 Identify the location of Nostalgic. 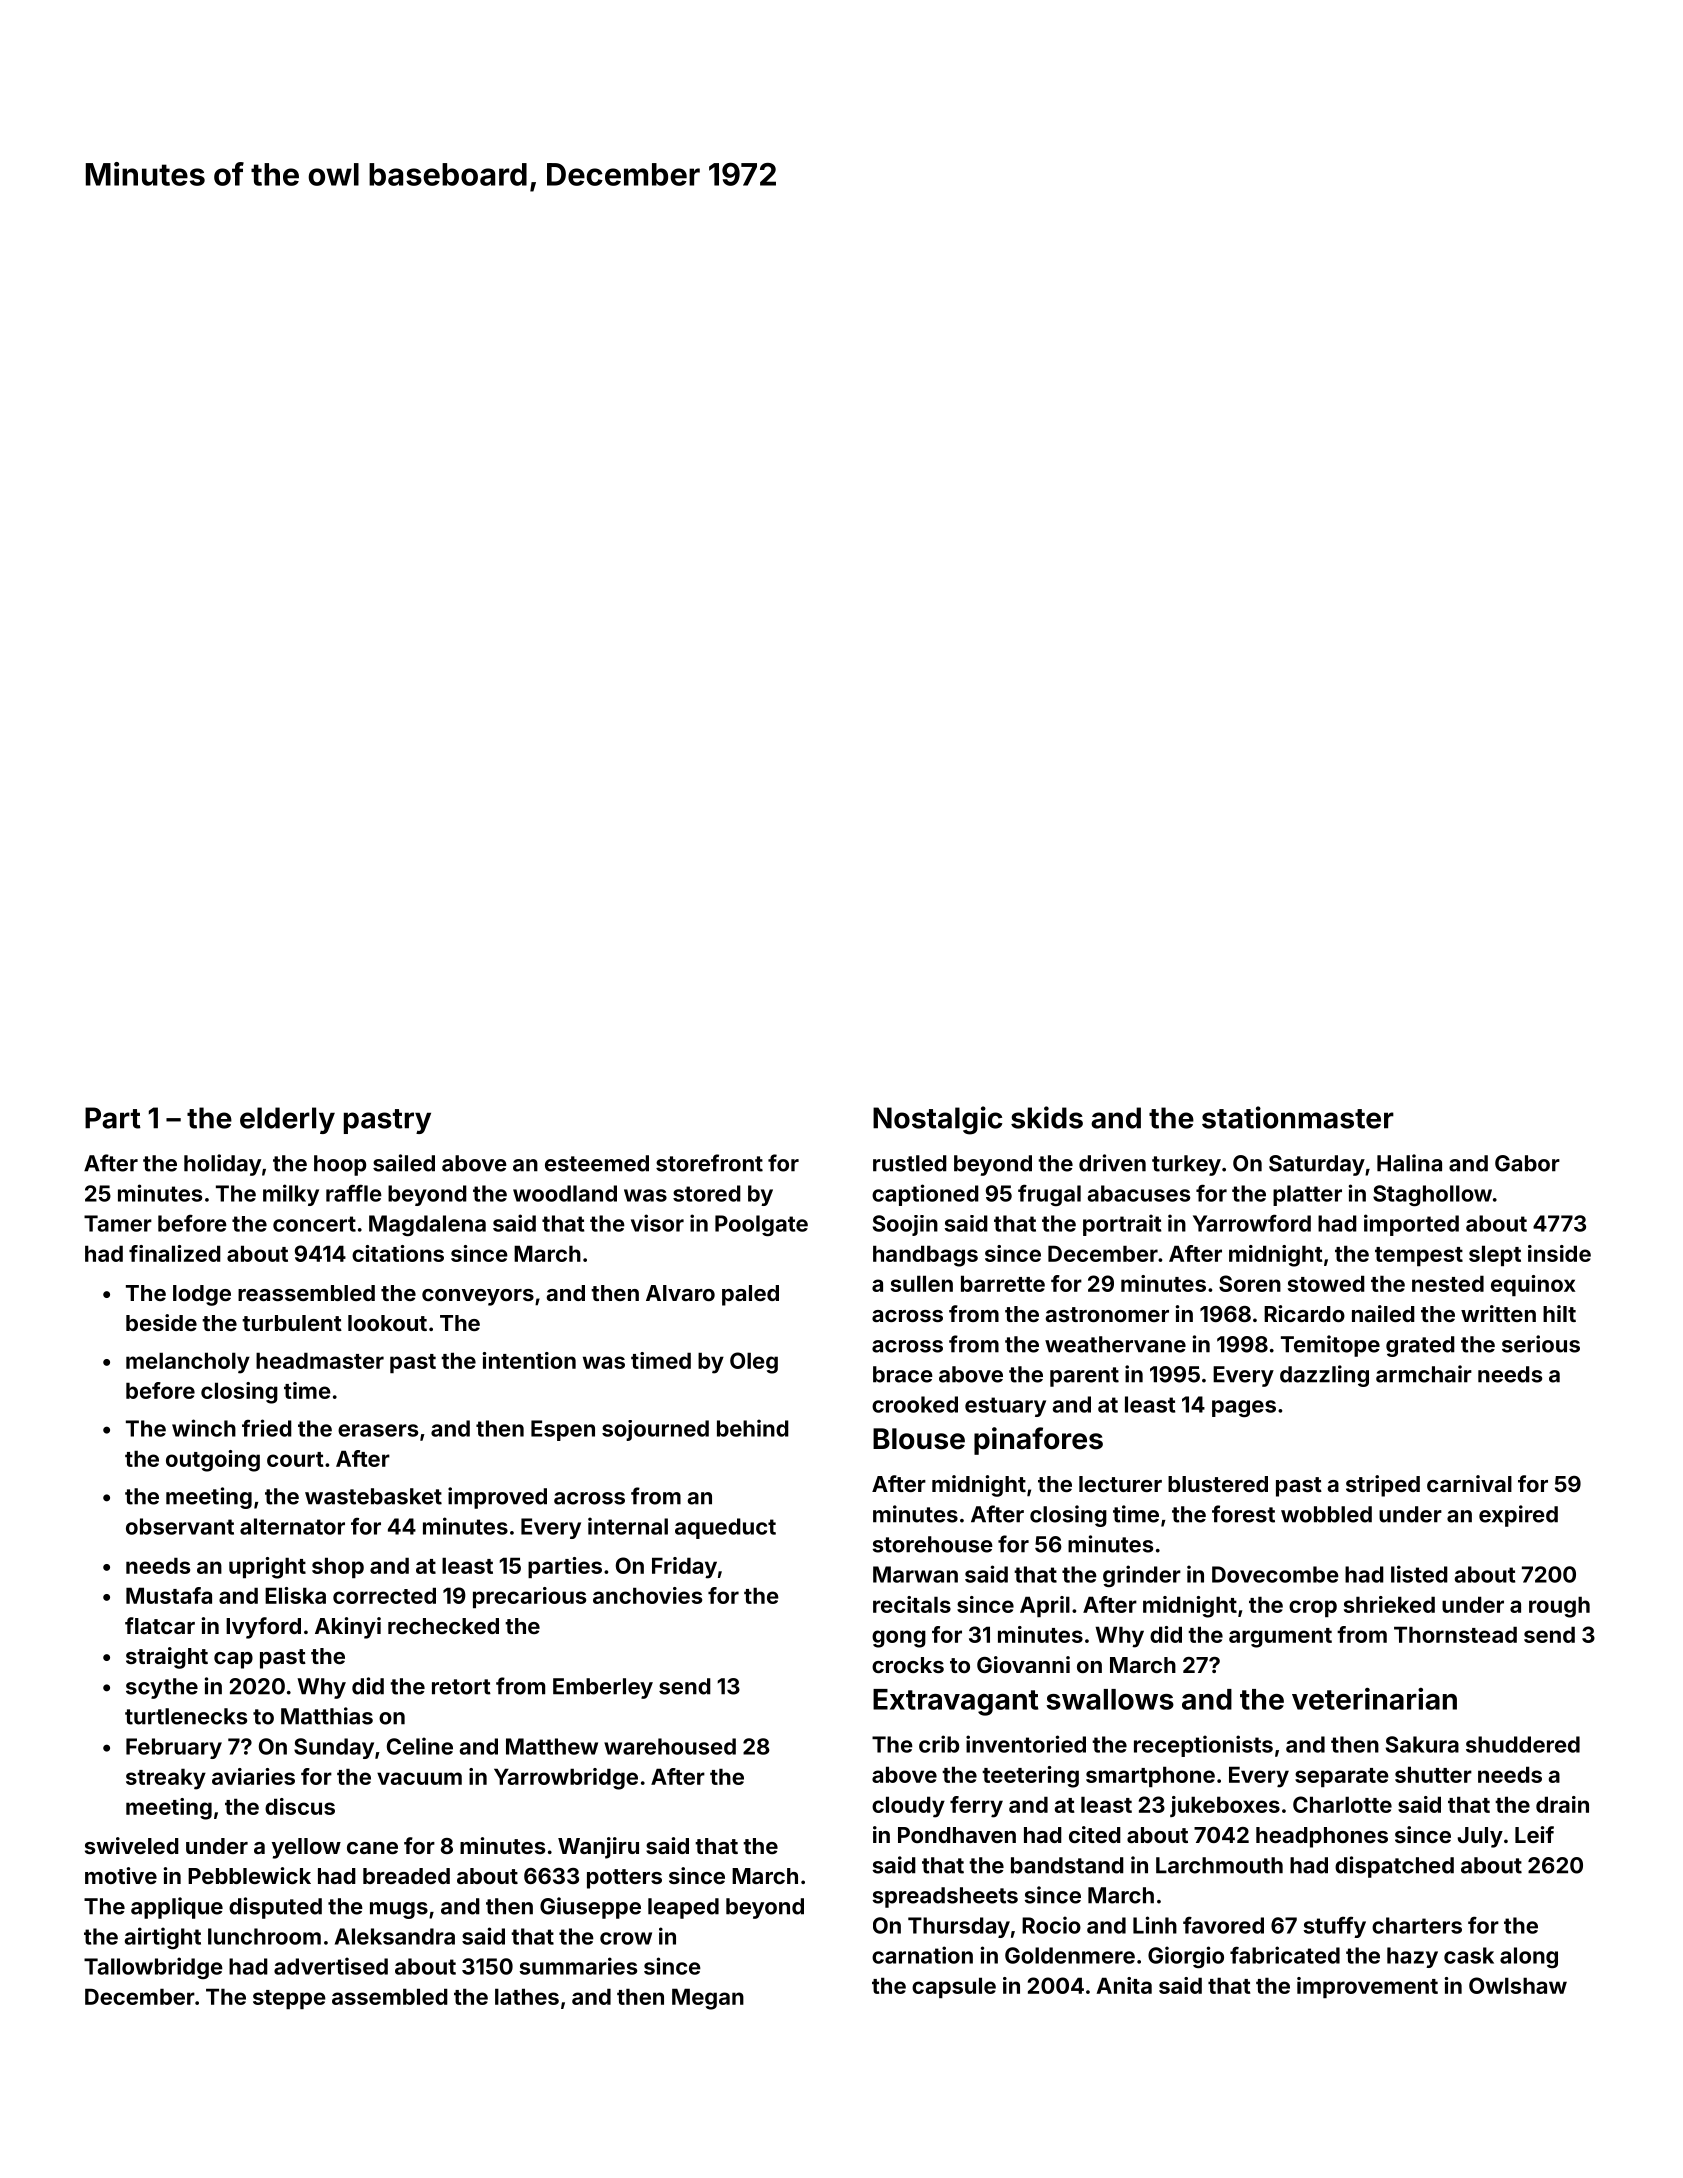
(937, 1120).
